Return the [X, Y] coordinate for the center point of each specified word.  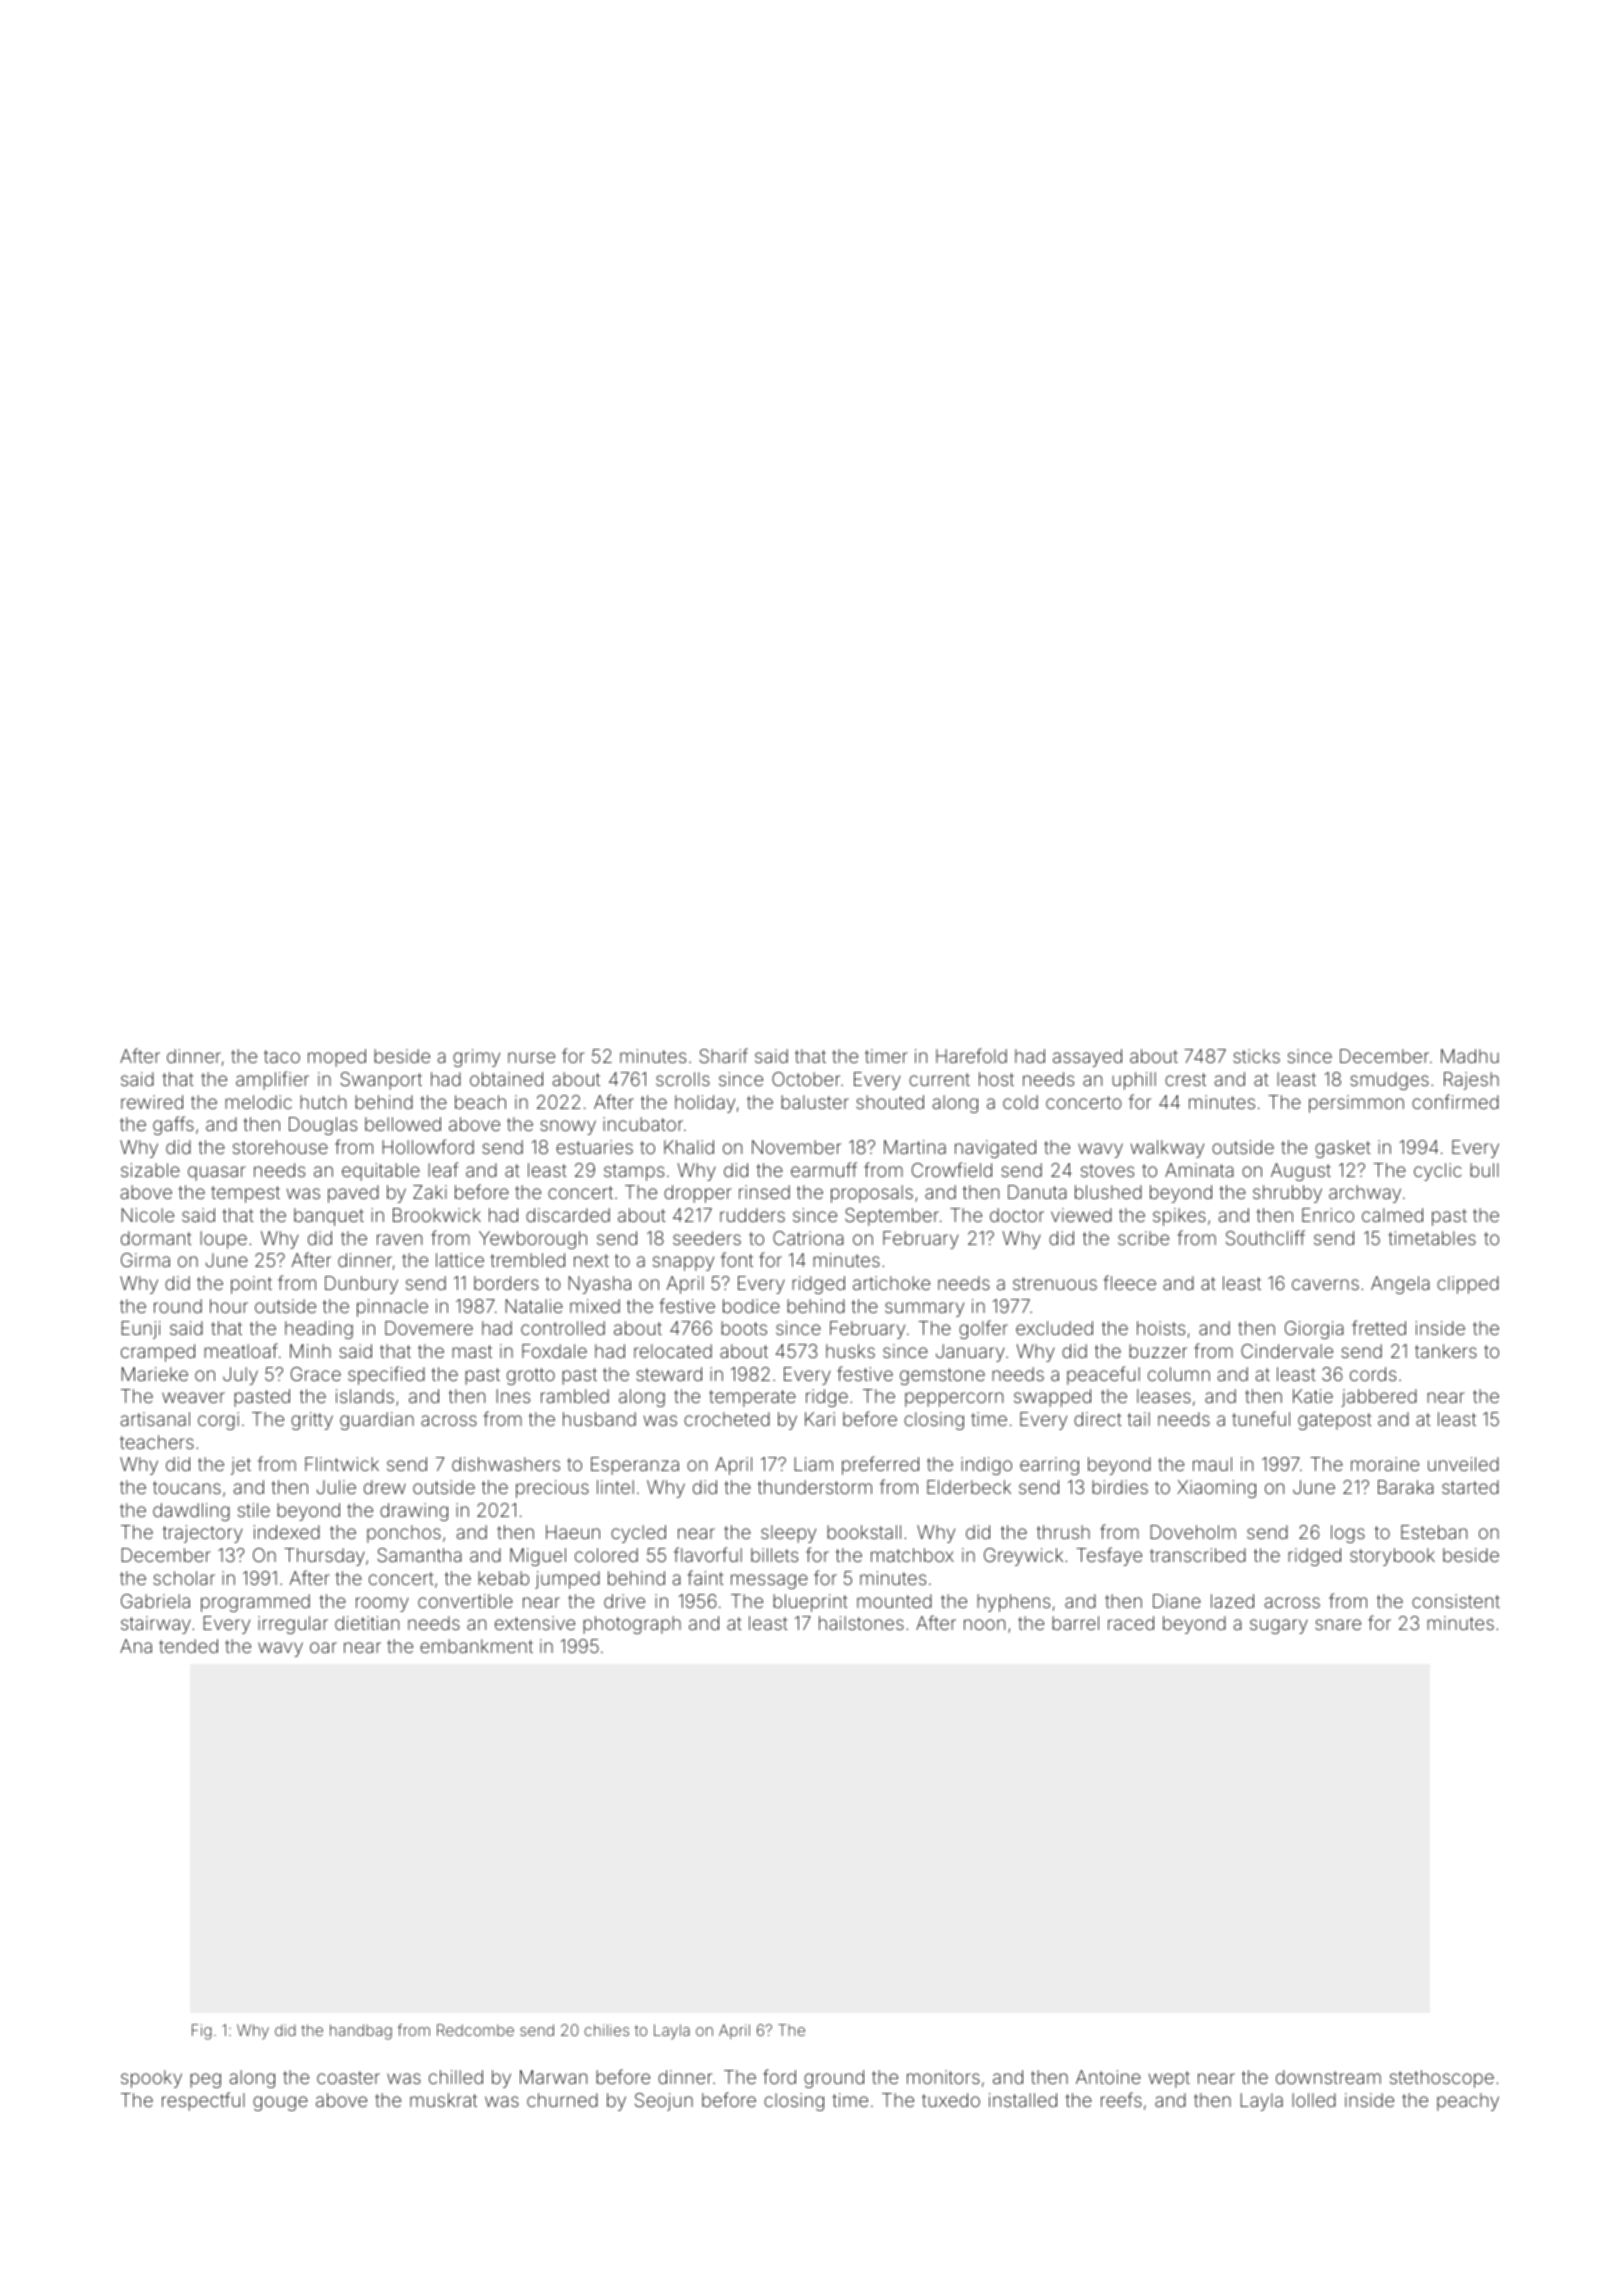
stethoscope [1442, 2079]
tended [188, 1646]
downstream [1328, 2077]
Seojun [664, 2102]
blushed [1108, 1192]
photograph [632, 1625]
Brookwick [437, 1215]
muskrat [443, 2100]
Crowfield [952, 1169]
